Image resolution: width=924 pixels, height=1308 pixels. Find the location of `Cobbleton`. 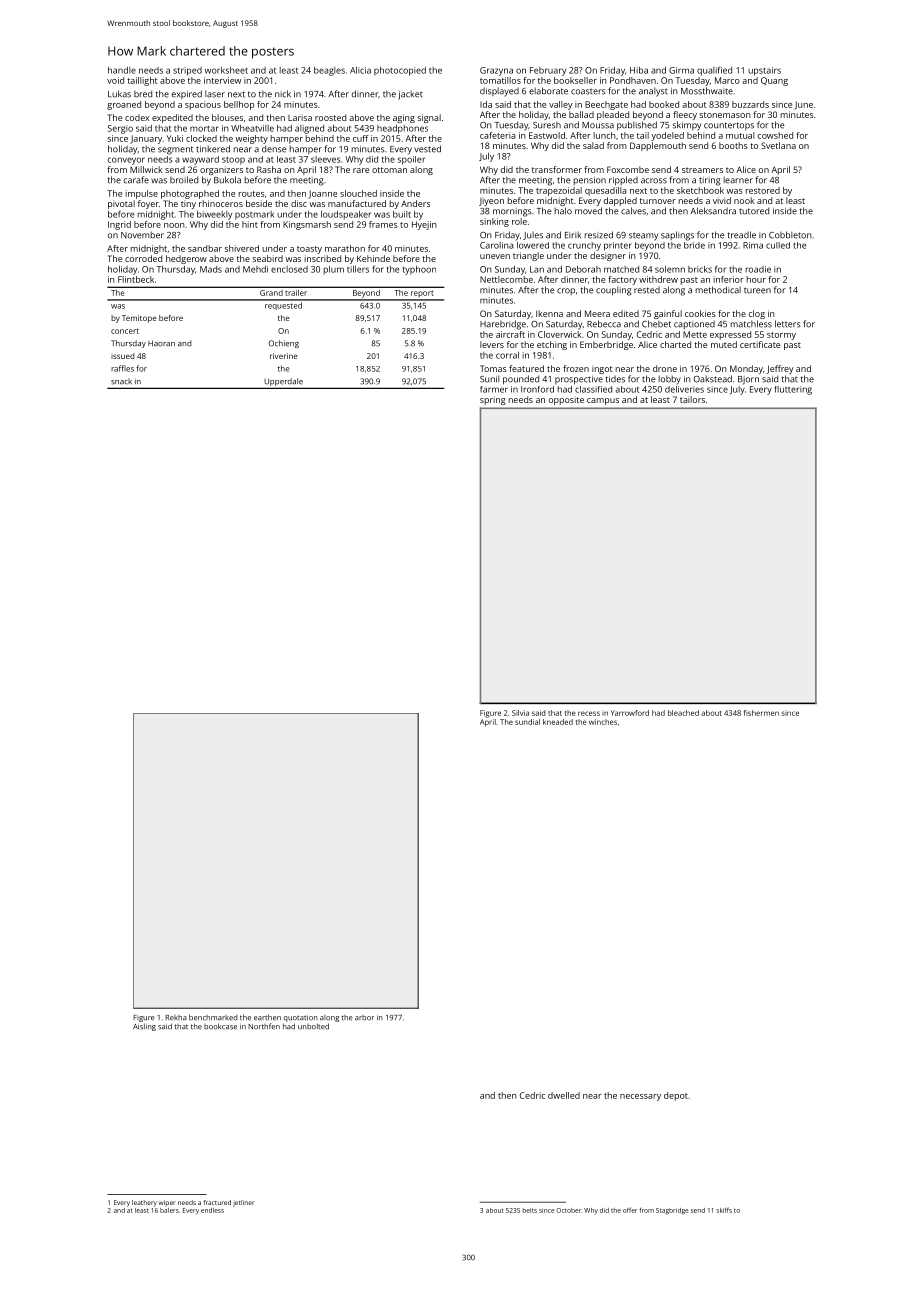

Cobbleton is located at coordinates (790, 235).
